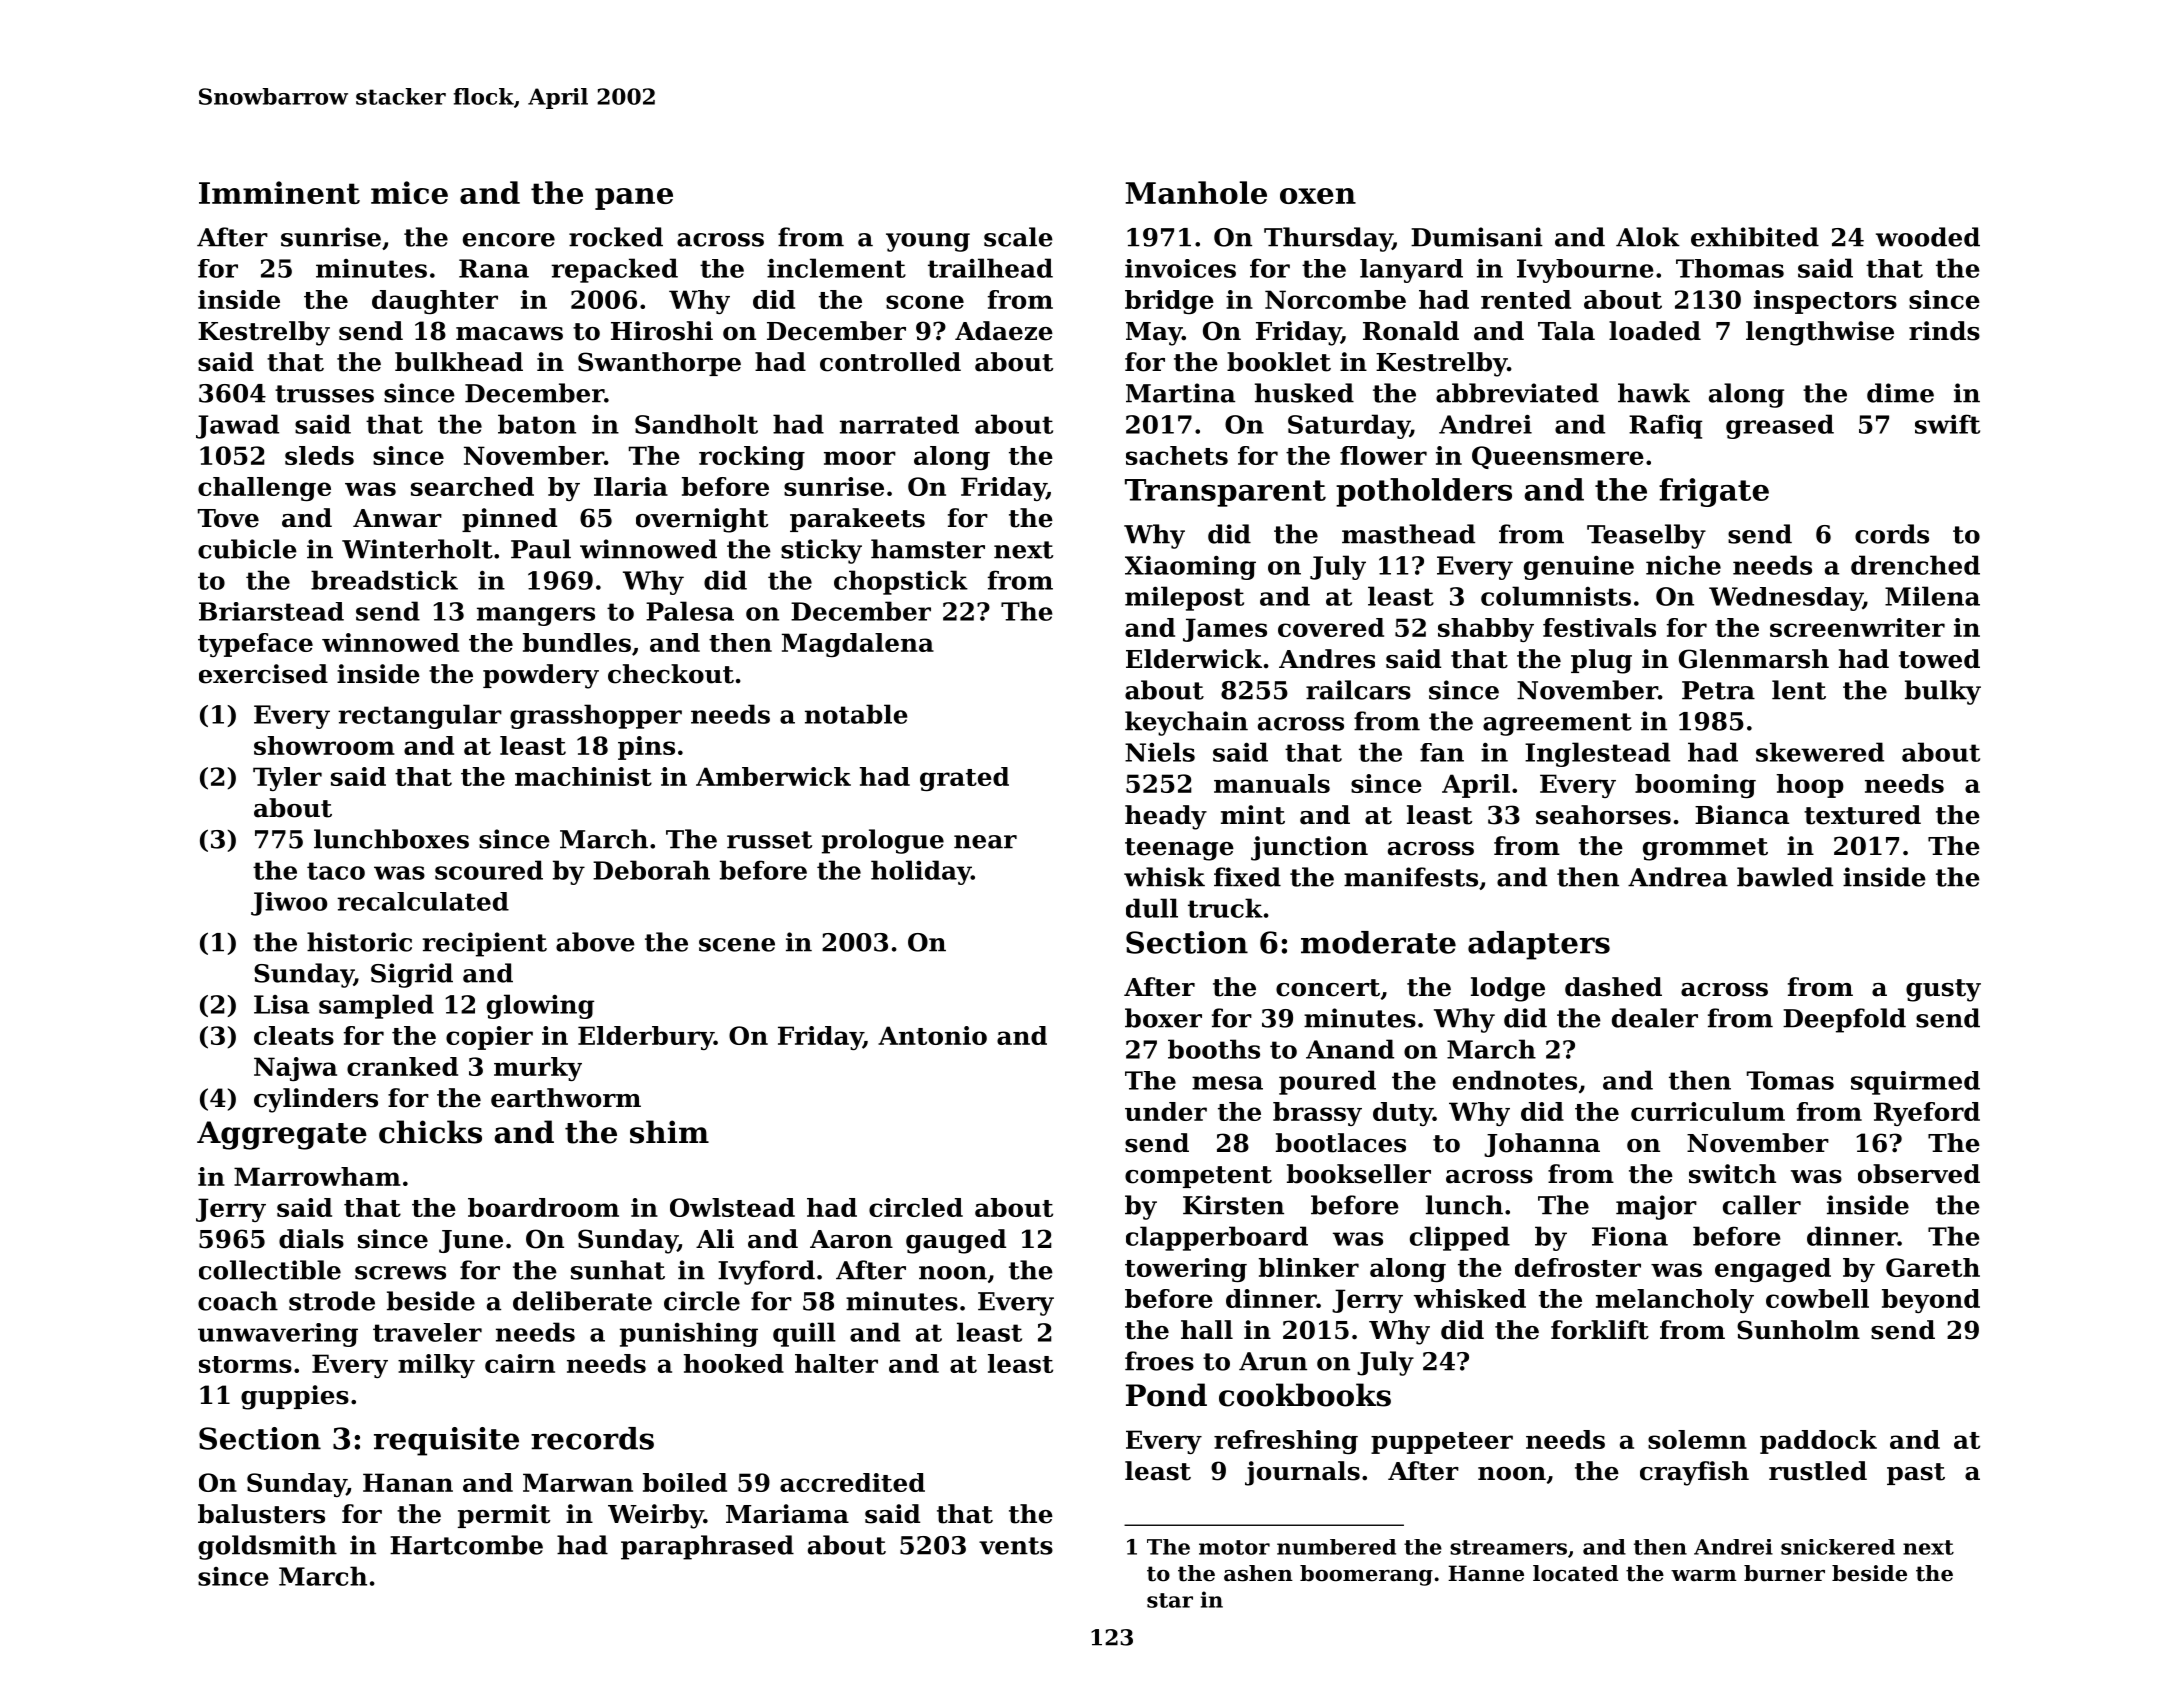 The width and height of the page is (2178, 1683). Describe the element at coordinates (925, 302) in the page. I see `scone` at that location.
